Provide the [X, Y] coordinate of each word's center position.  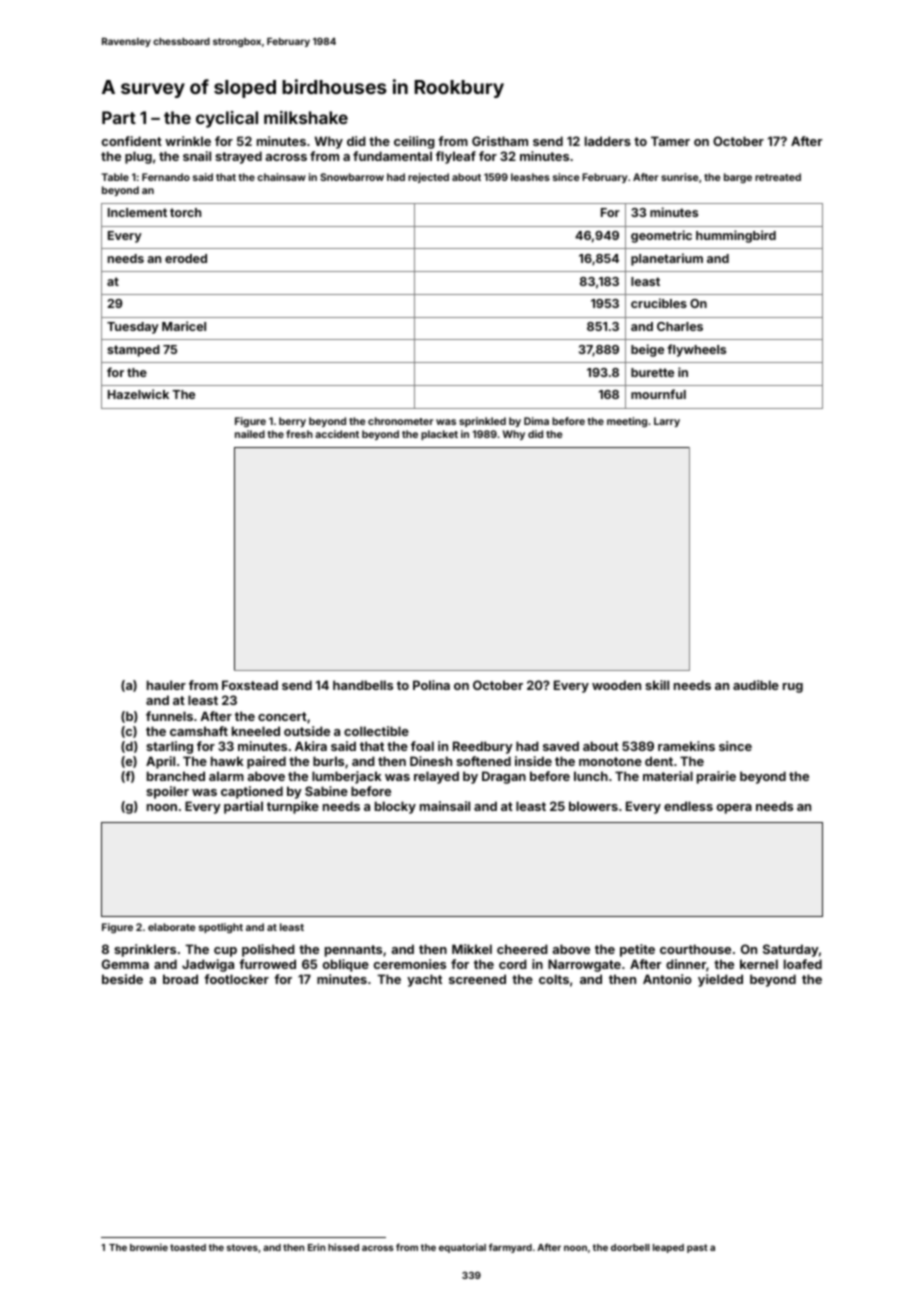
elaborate [171, 927]
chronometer [400, 421]
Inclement [137, 212]
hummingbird [736, 236]
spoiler [167, 792]
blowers [593, 806]
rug [793, 688]
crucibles [659, 303]
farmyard [510, 1248]
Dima [536, 421]
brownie [149, 1247]
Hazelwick [138, 394]
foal [422, 746]
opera [734, 809]
